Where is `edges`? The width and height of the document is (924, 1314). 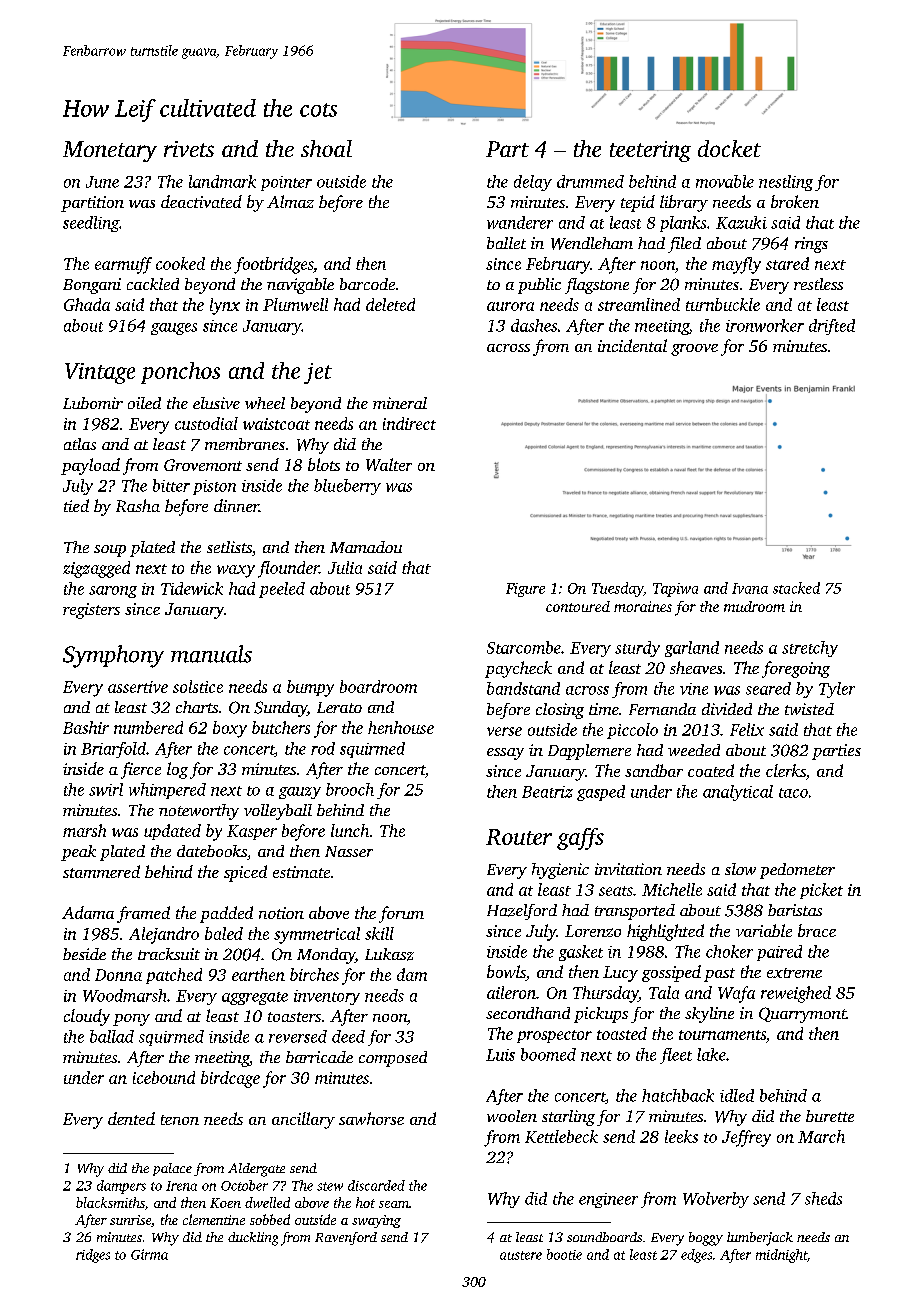
edges is located at coordinates (696, 1256).
